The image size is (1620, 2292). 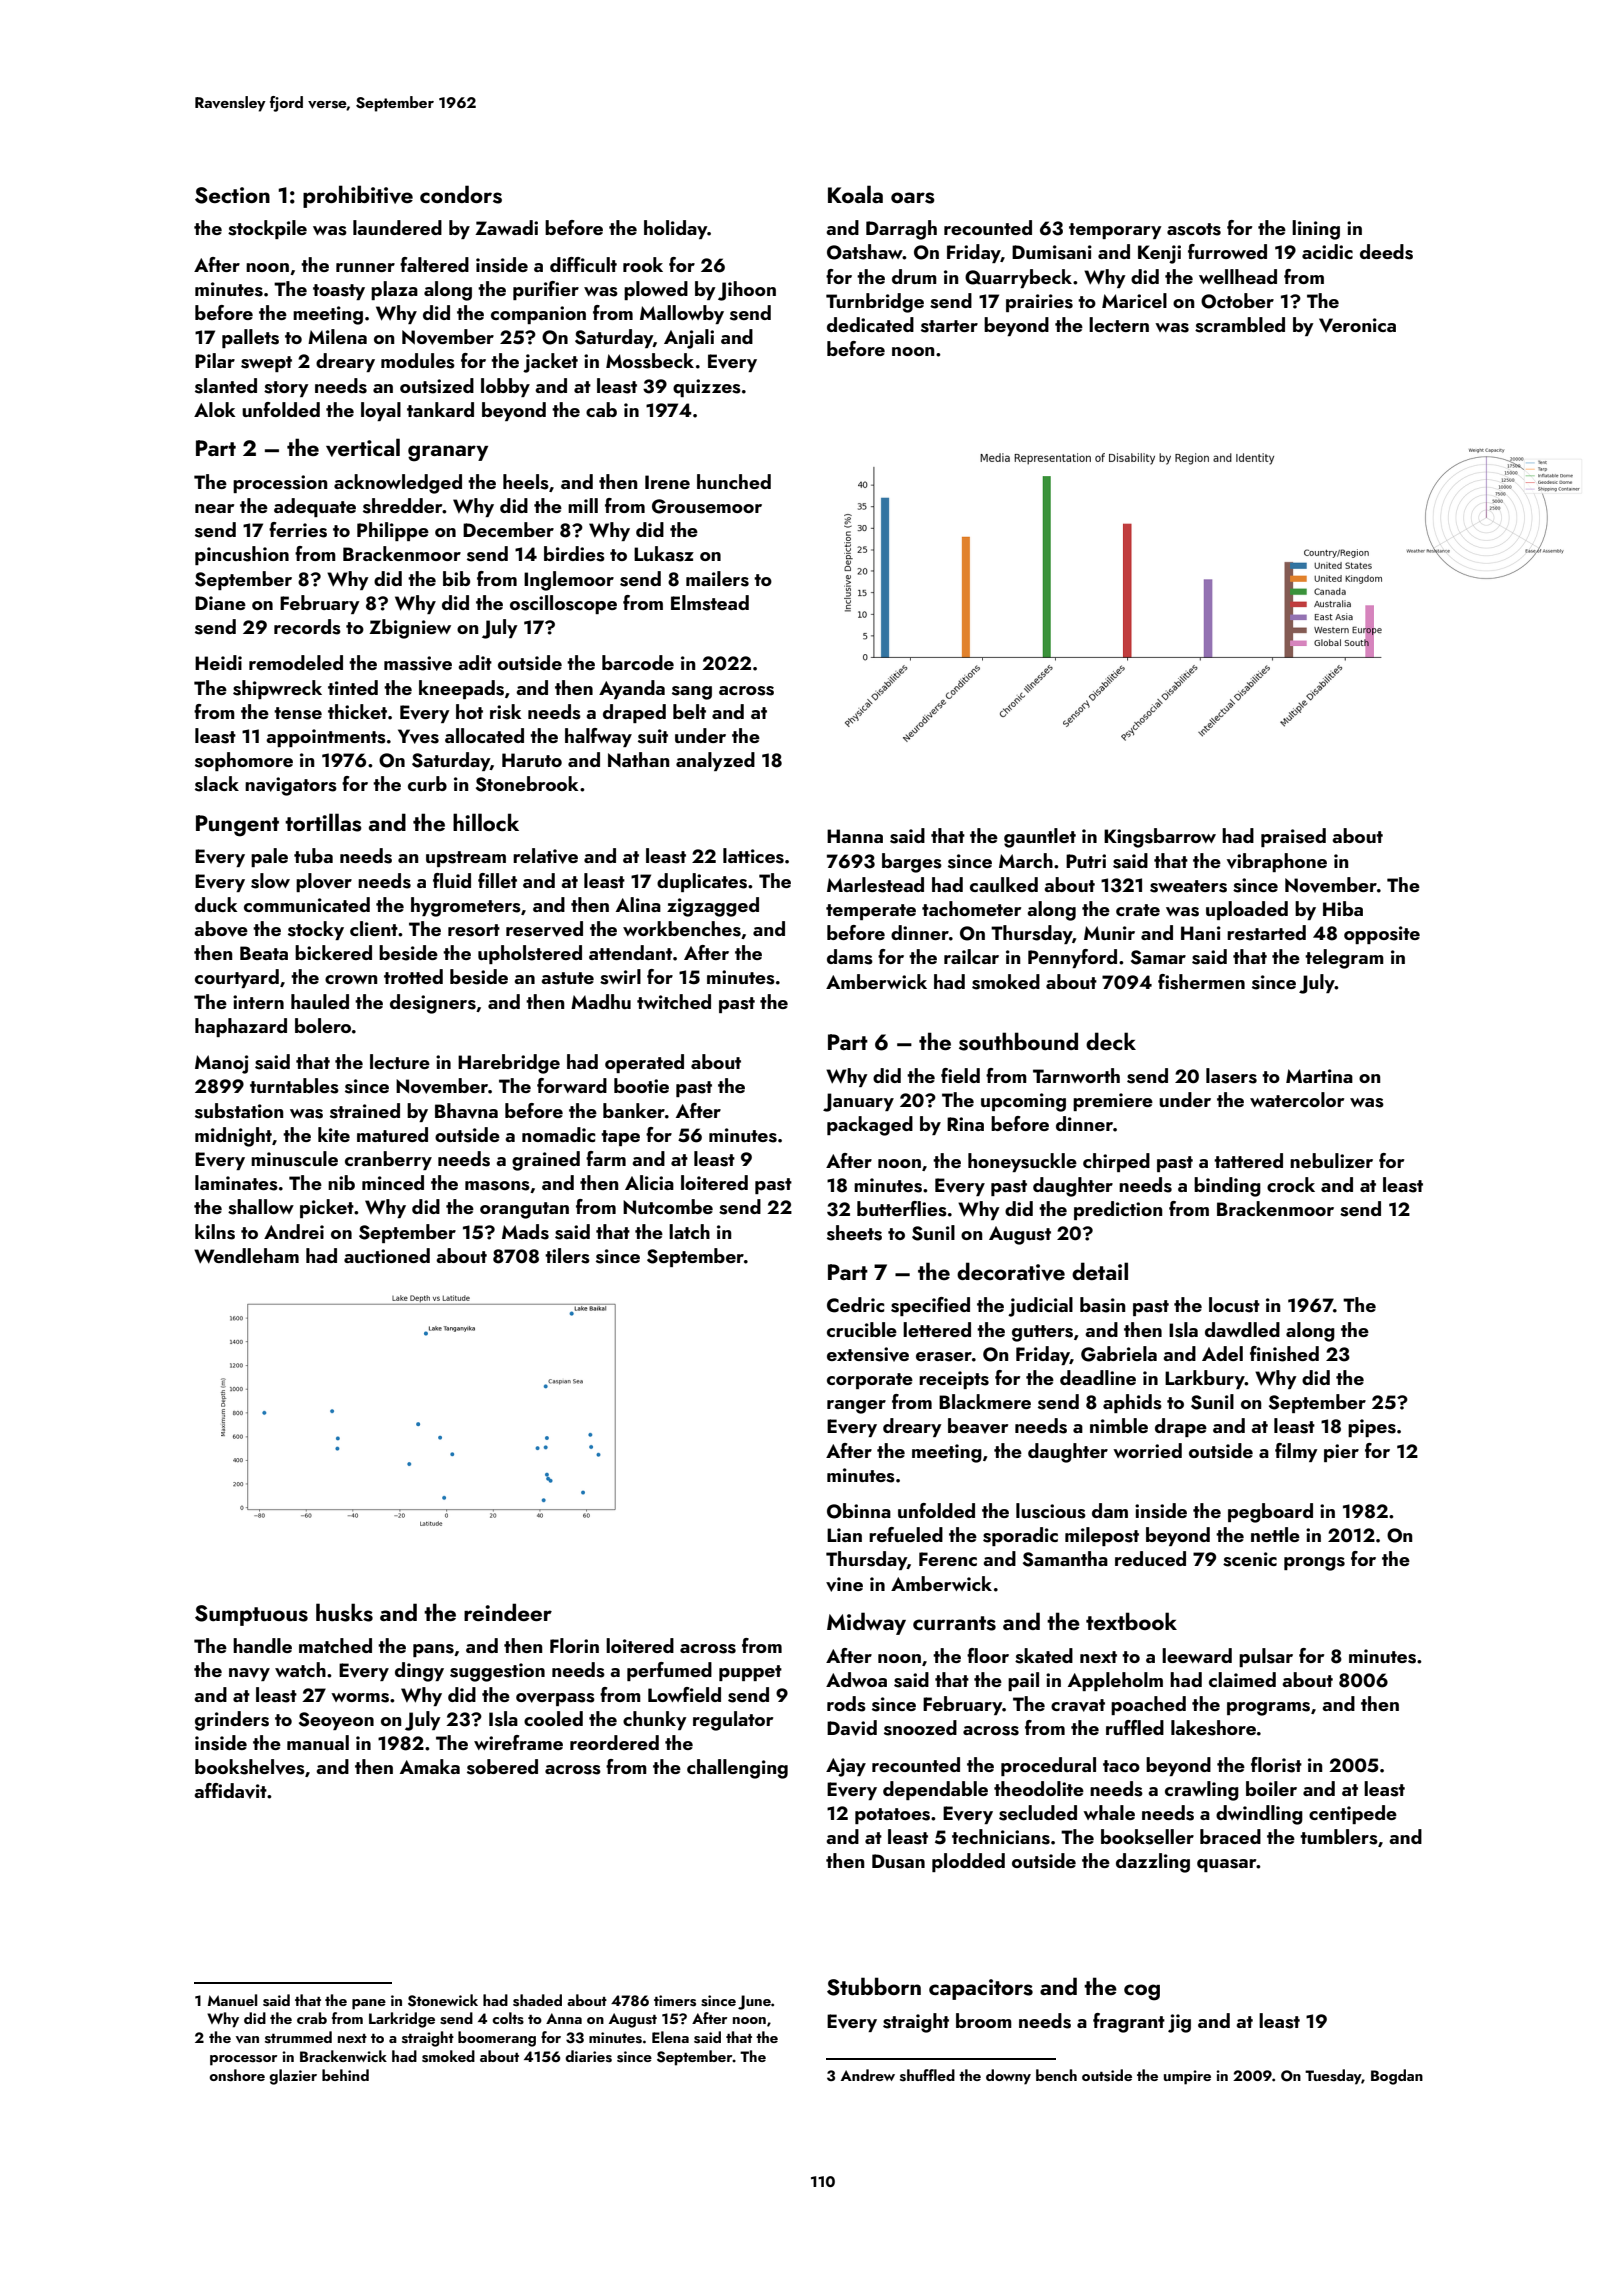 What do you see at coordinates (707, 388) in the document?
I see `quizzes` at bounding box center [707, 388].
